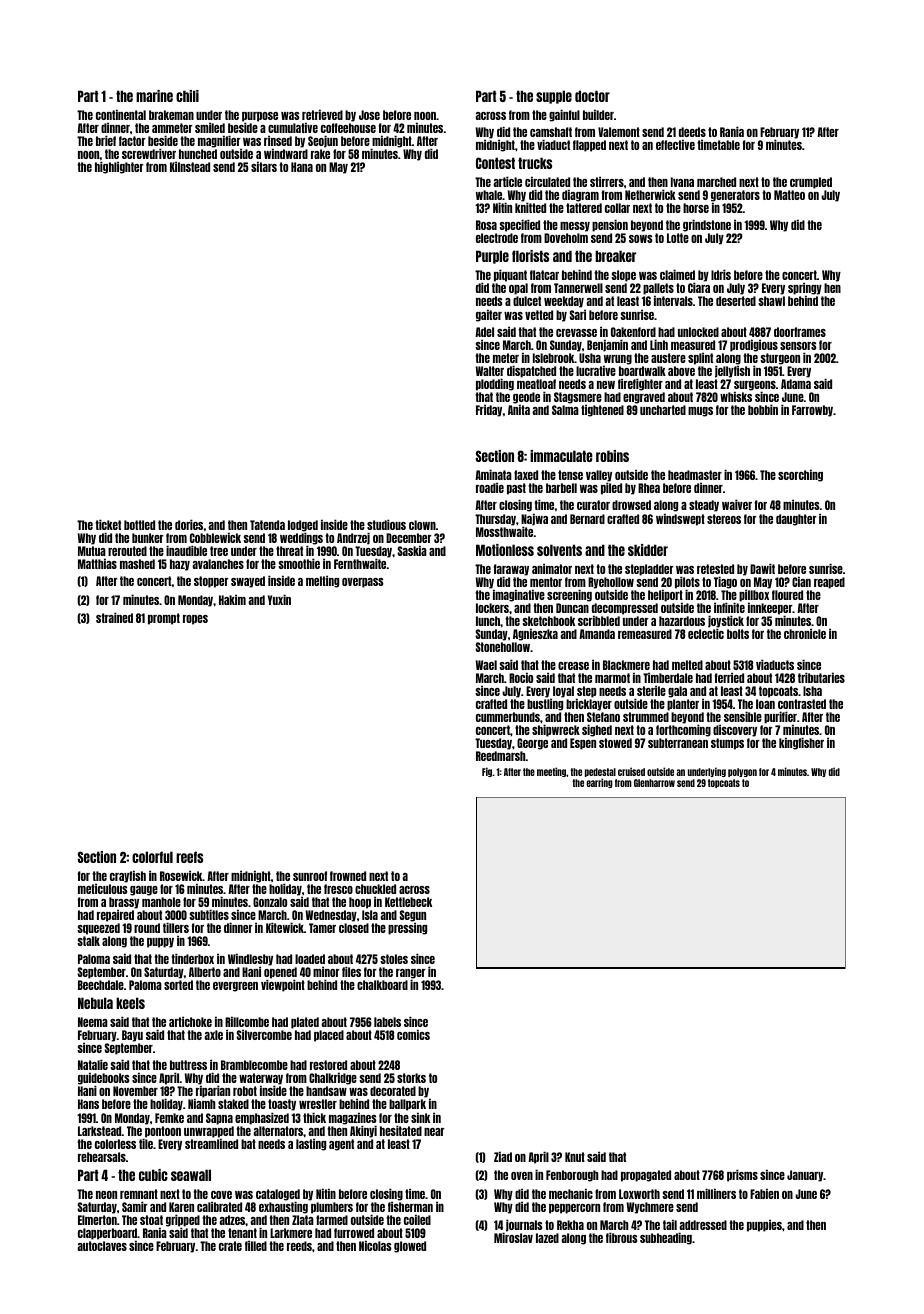 The width and height of the document is (924, 1314). What do you see at coordinates (420, 1117) in the document?
I see `sink` at bounding box center [420, 1117].
